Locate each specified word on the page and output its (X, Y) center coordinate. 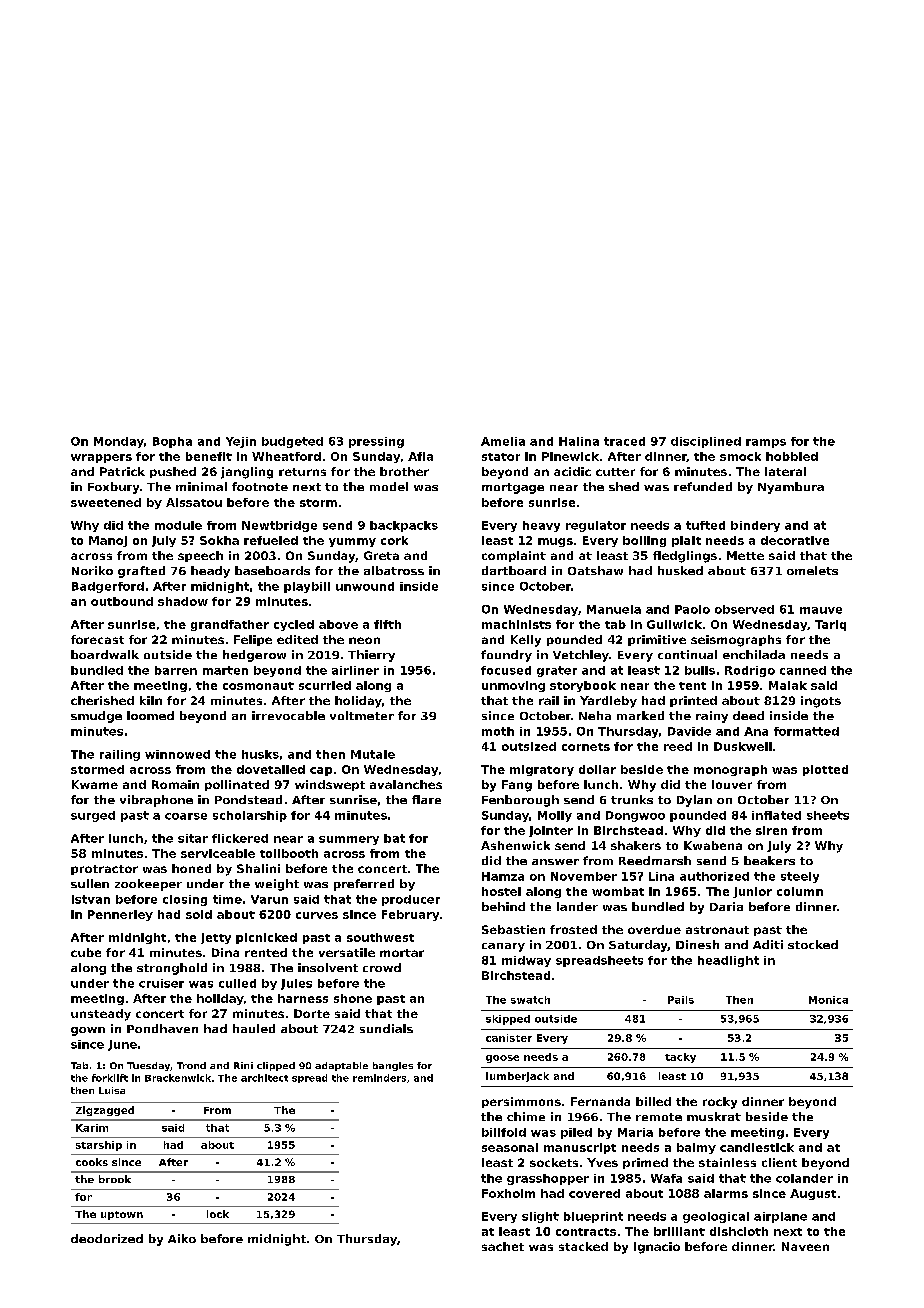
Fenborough (520, 801)
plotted (825, 770)
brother (404, 471)
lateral (785, 471)
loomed (150, 715)
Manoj (108, 541)
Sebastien (513, 929)
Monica (828, 1000)
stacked (583, 1246)
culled (237, 983)
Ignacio (657, 1248)
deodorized (107, 1238)
